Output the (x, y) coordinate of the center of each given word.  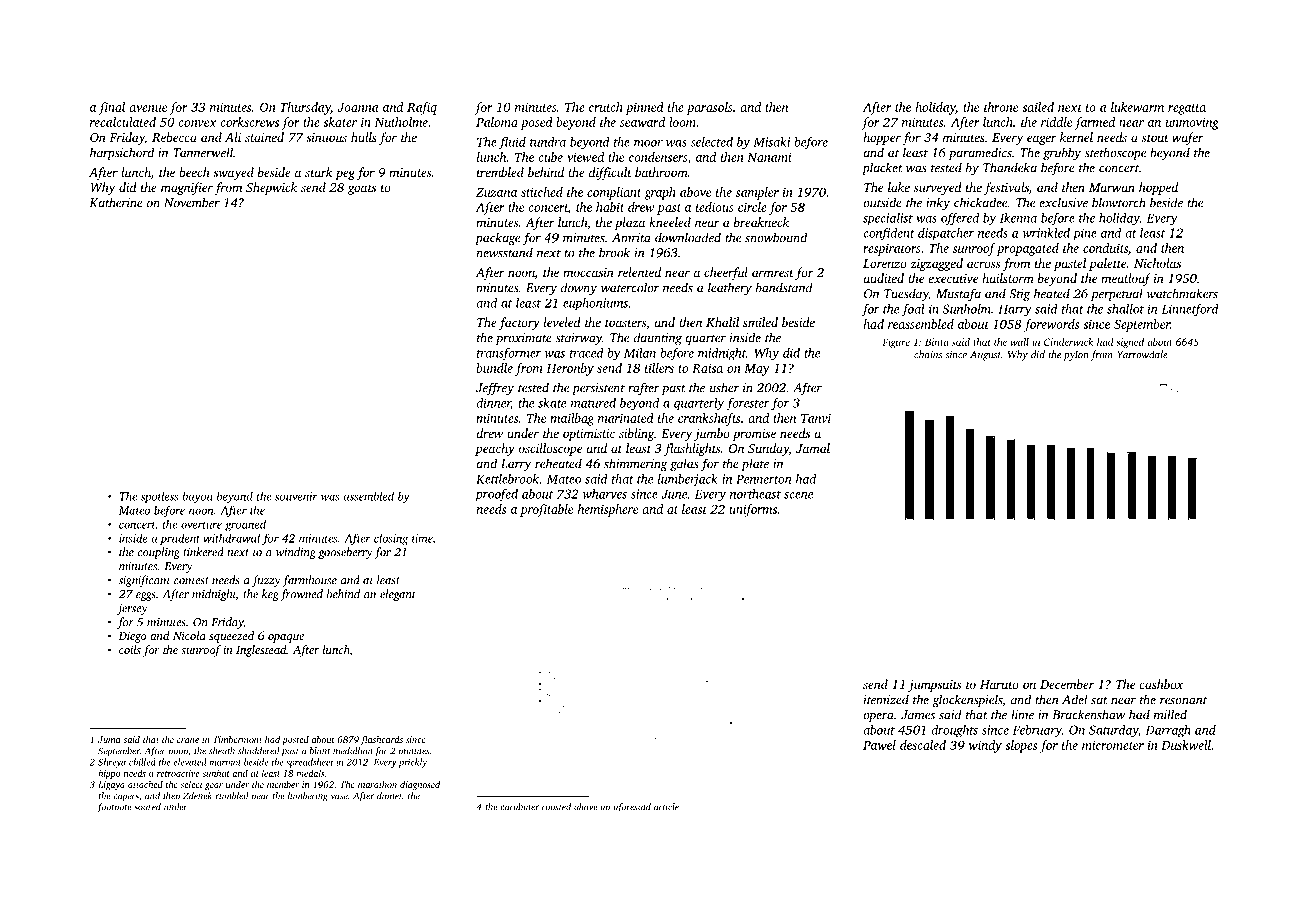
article (666, 807)
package (497, 238)
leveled (562, 322)
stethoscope (1115, 153)
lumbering (308, 797)
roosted (556, 807)
